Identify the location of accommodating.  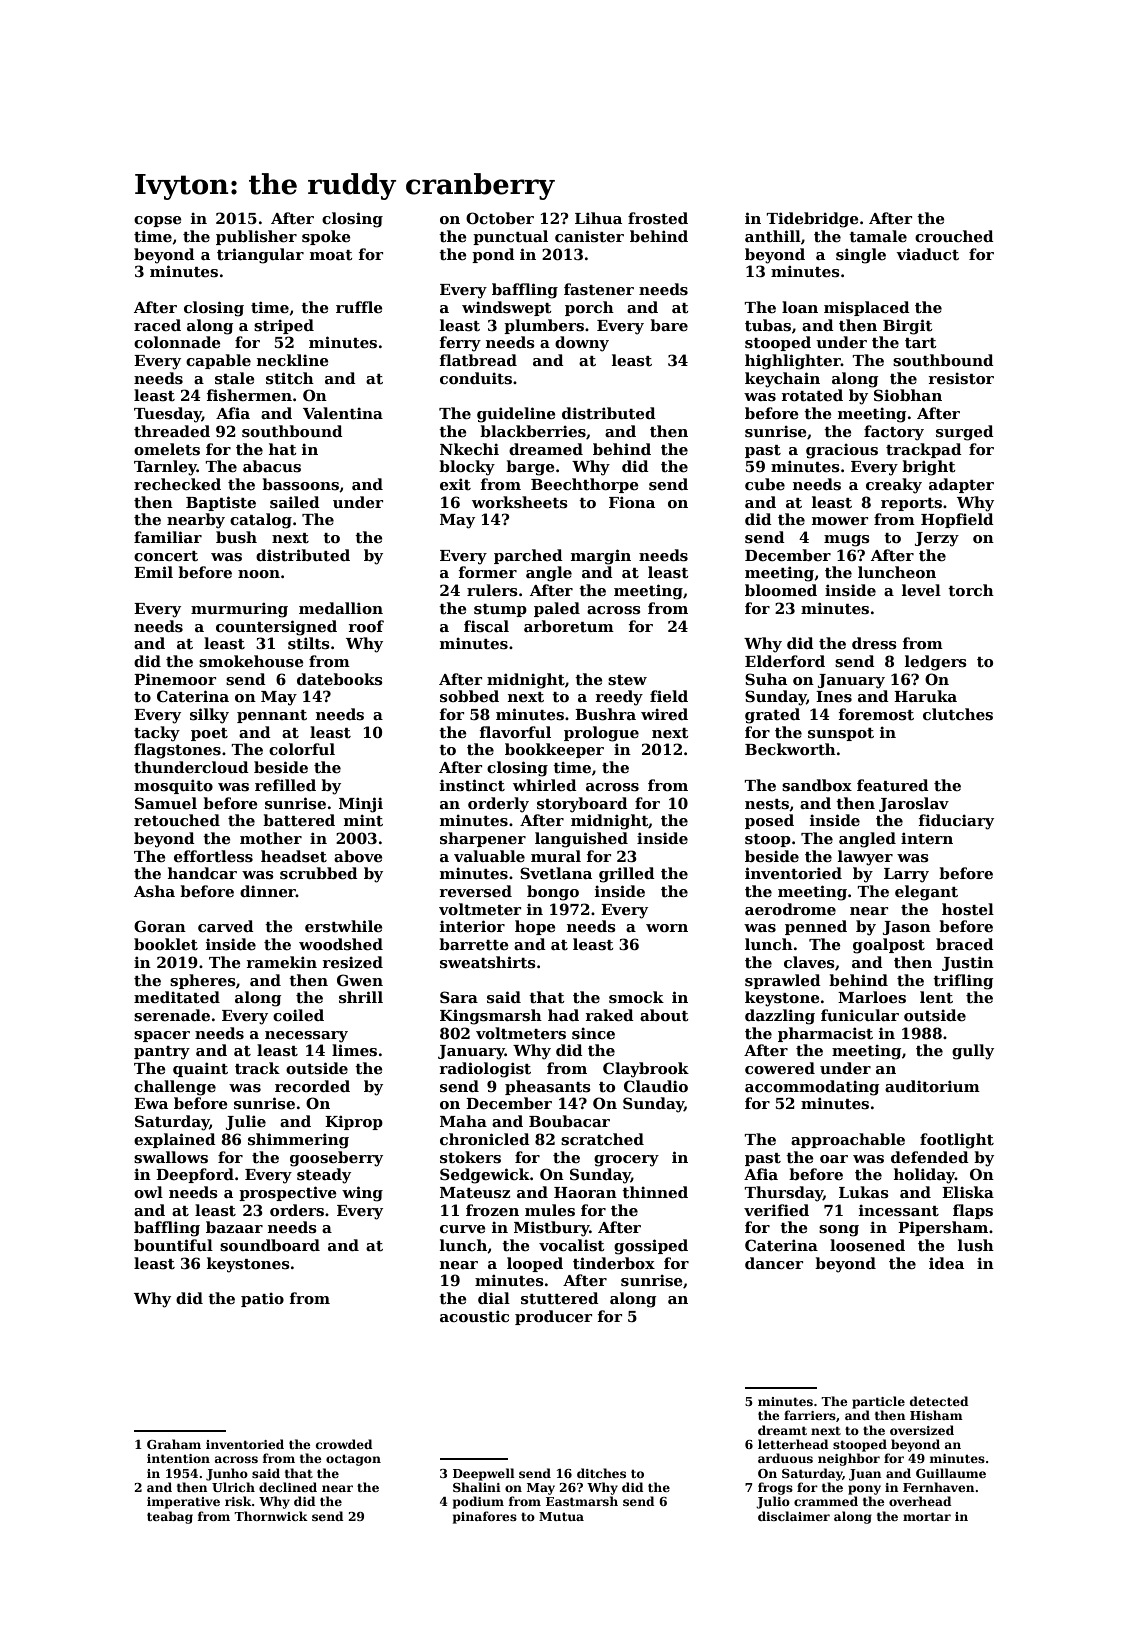
(812, 1088).
